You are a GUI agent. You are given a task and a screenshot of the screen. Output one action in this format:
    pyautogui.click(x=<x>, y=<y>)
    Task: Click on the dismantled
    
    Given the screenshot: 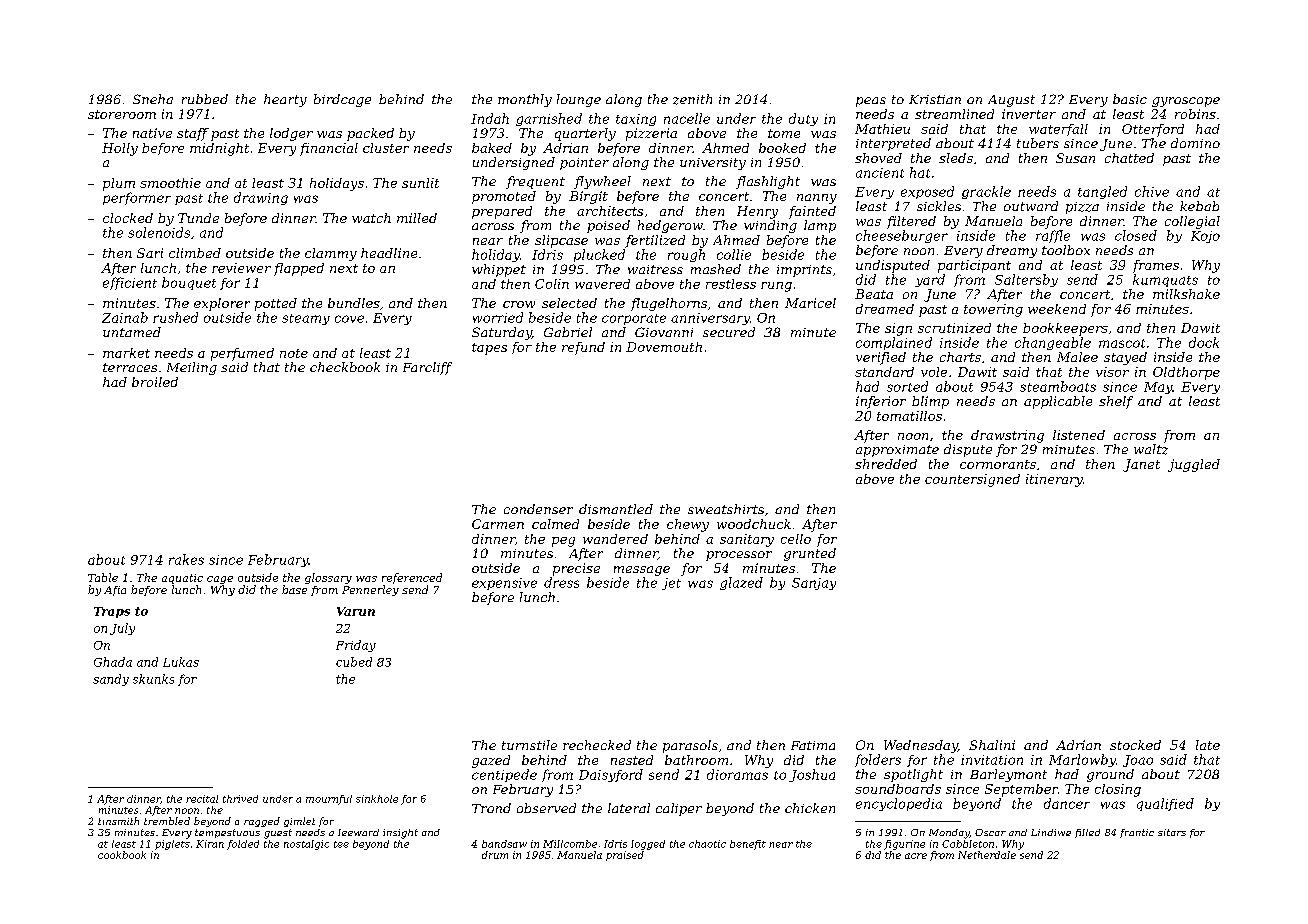 What is the action you would take?
    pyautogui.click(x=616, y=509)
